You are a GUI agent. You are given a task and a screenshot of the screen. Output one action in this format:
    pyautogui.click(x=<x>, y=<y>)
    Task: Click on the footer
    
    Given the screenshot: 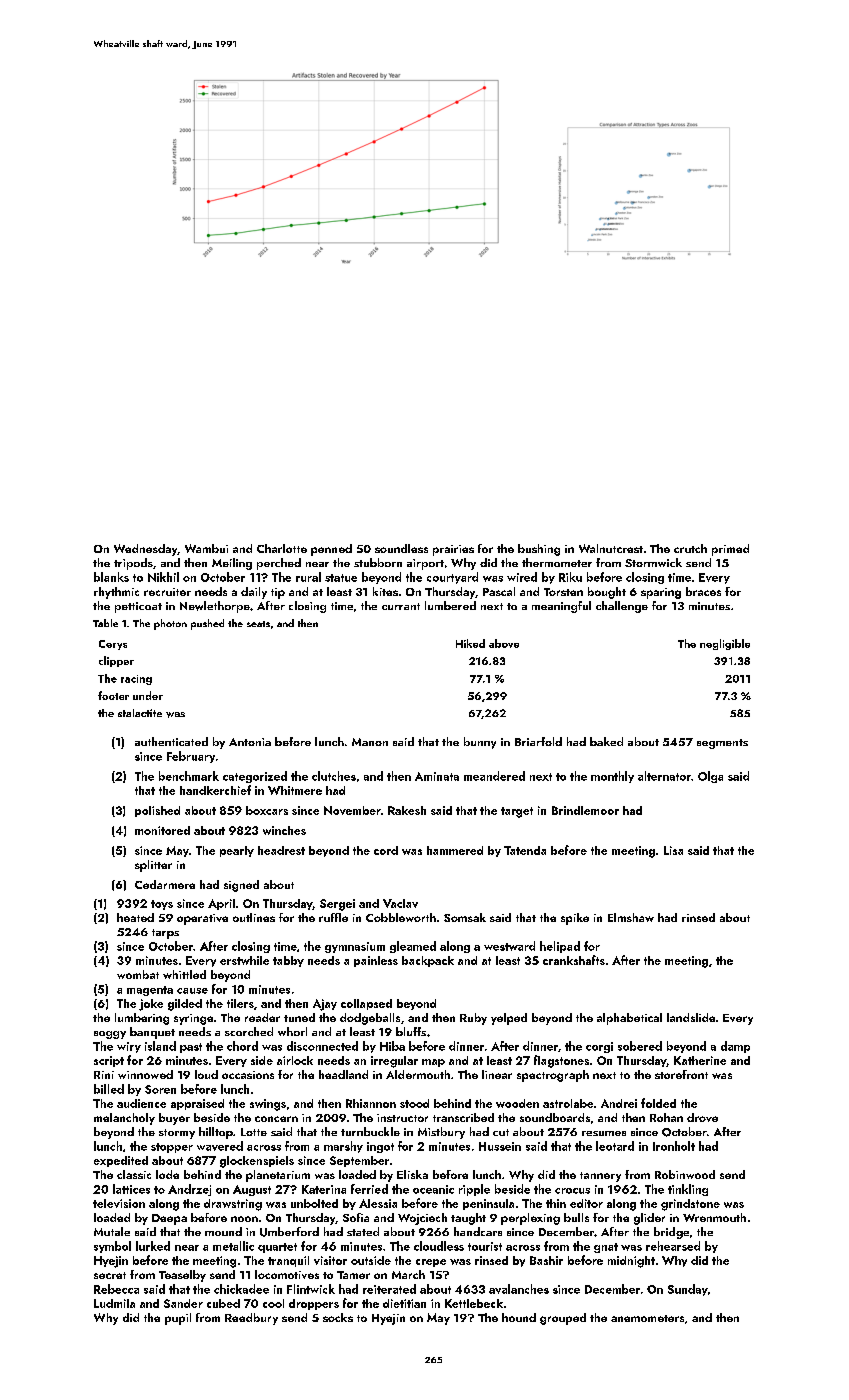 What is the action you would take?
    pyautogui.click(x=113, y=695)
